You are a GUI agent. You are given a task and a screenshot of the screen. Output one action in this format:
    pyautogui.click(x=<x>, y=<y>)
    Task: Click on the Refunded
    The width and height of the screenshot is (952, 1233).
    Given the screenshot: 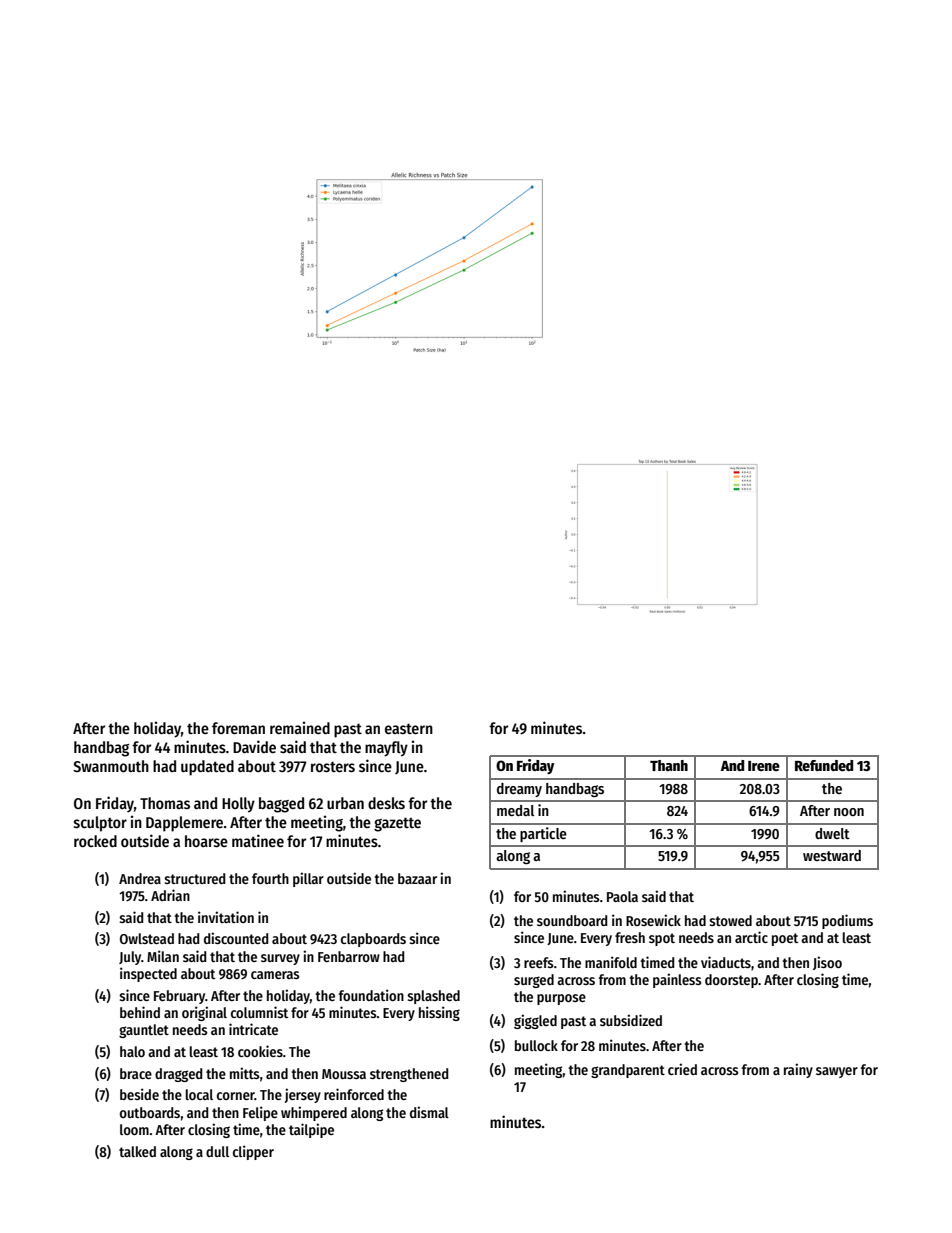 What is the action you would take?
    pyautogui.click(x=824, y=765)
